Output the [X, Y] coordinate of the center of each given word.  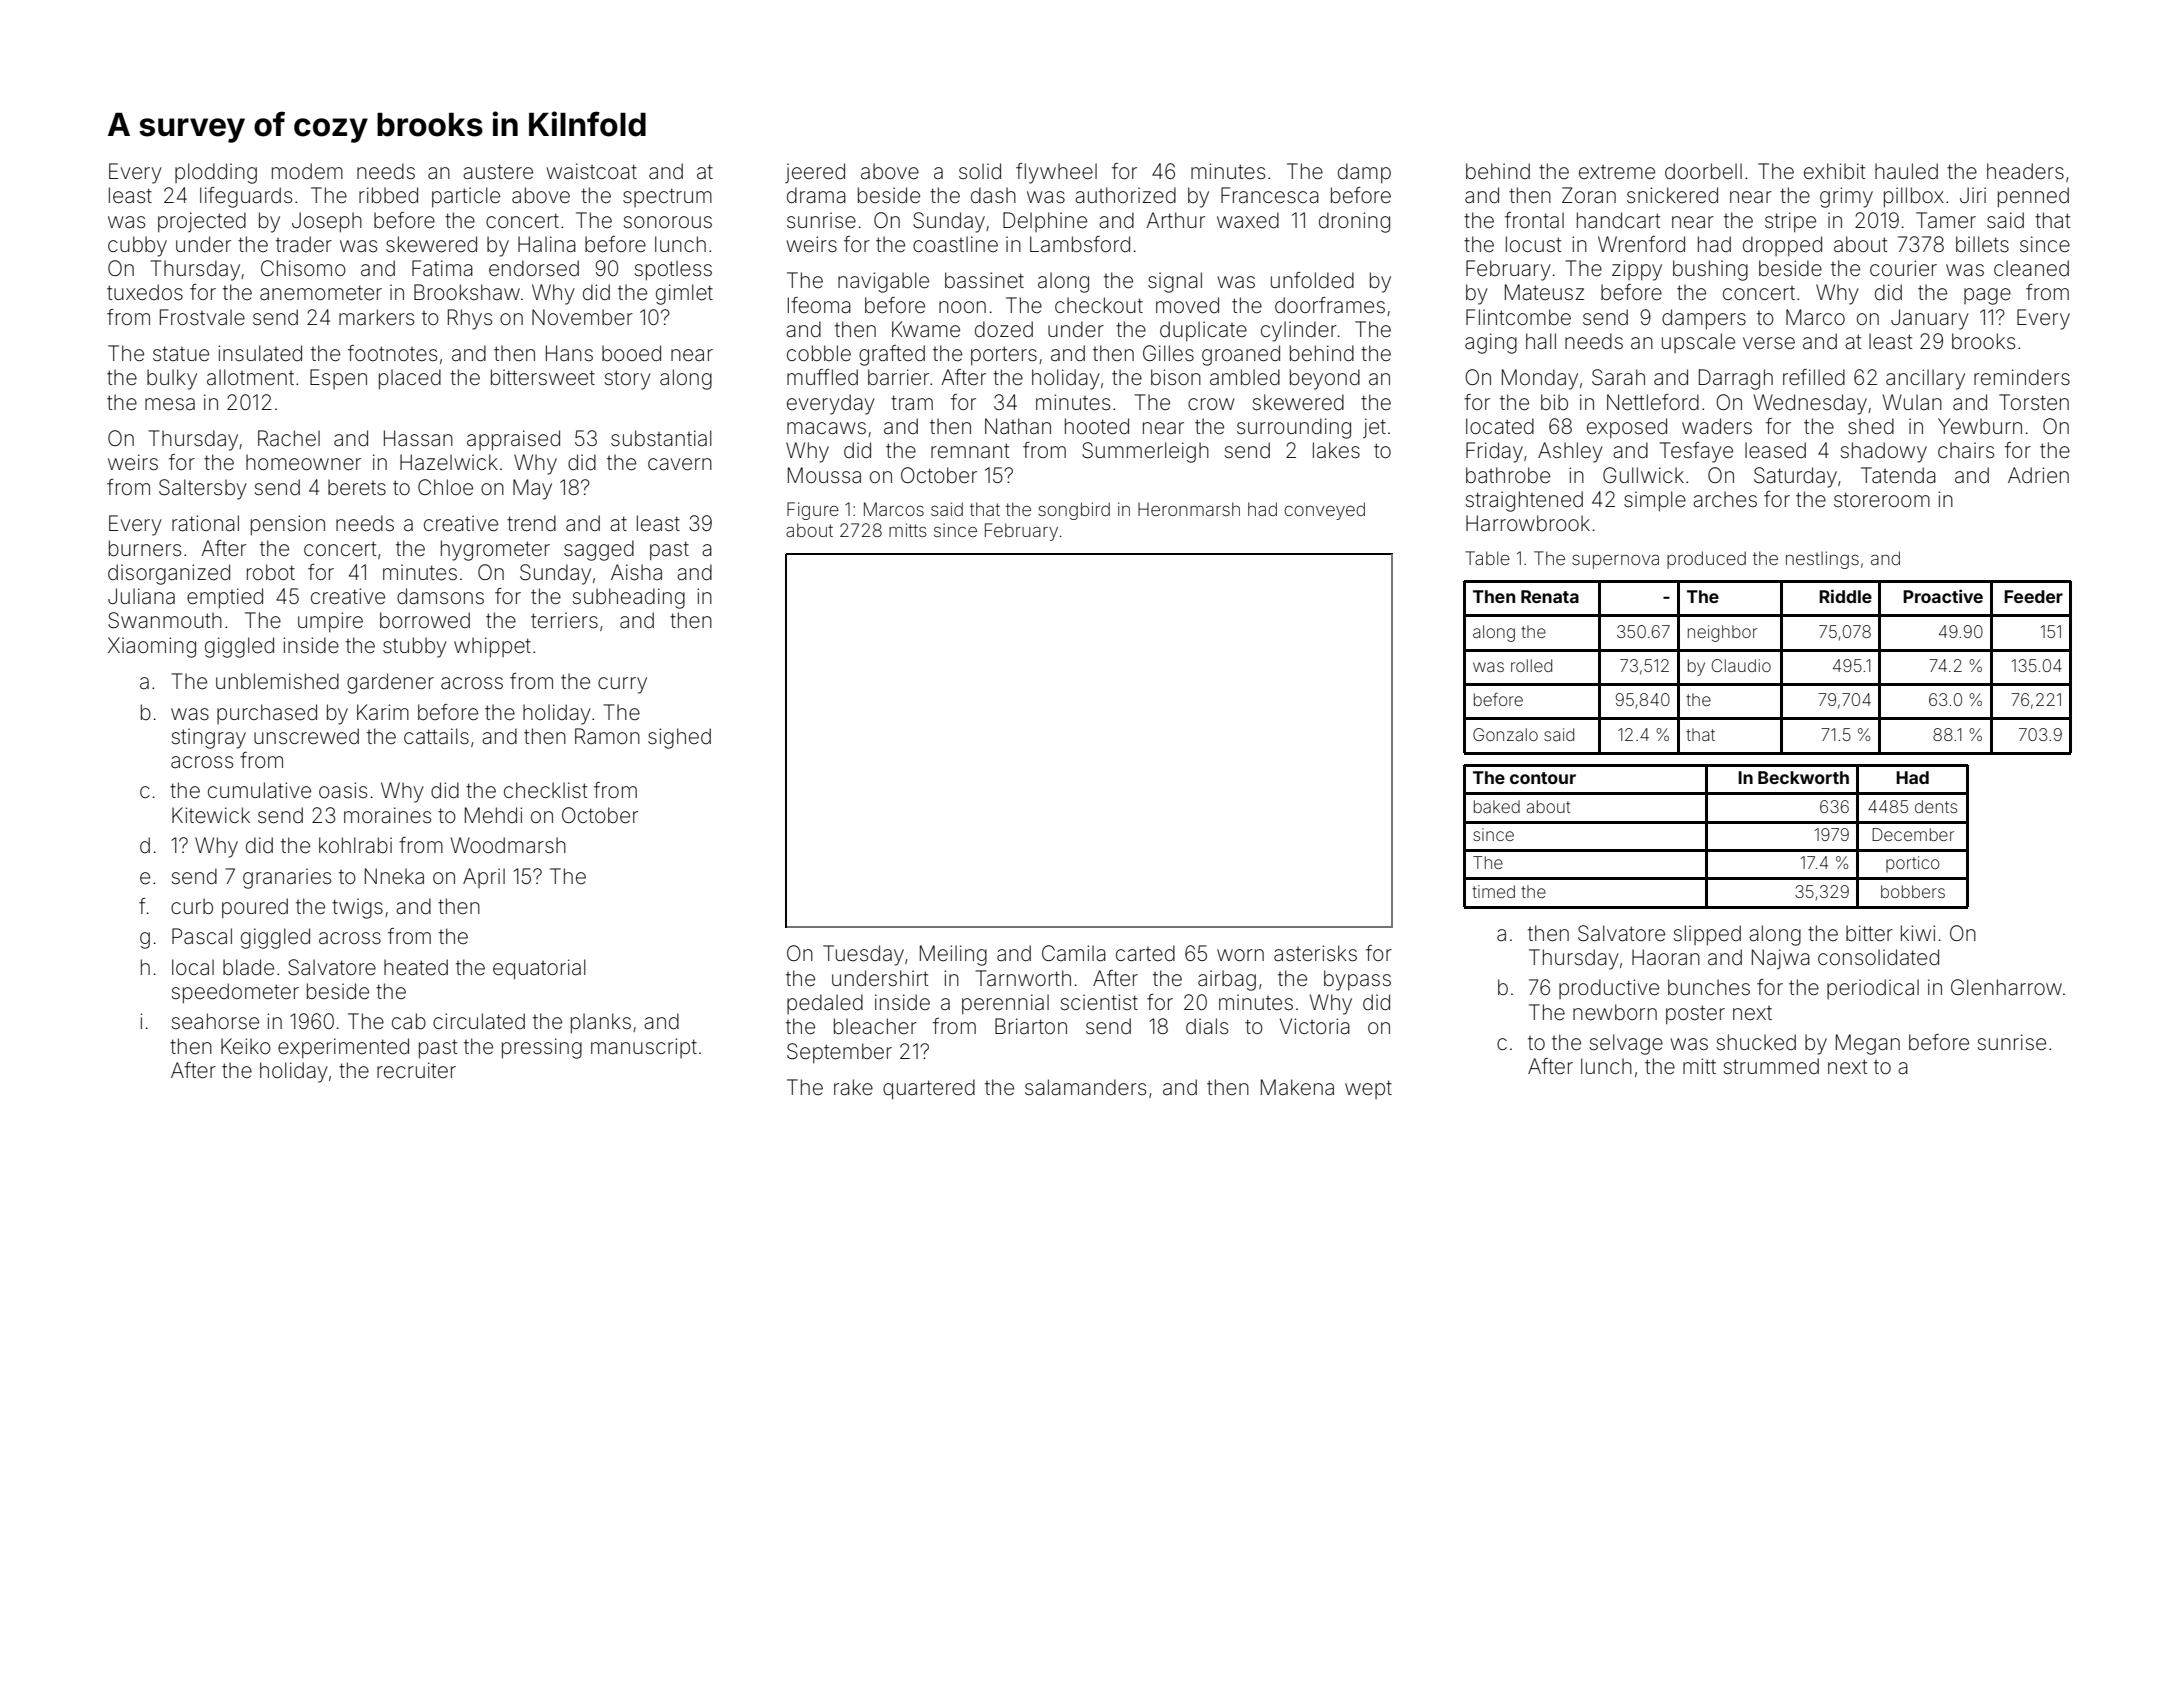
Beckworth [1803, 777]
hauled [1906, 171]
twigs [357, 908]
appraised [513, 440]
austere [498, 172]
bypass [1357, 980]
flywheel [1056, 173]
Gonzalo [1505, 734]
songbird [1074, 511]
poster [1695, 1015]
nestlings [1822, 560]
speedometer [235, 993]
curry [622, 685]
